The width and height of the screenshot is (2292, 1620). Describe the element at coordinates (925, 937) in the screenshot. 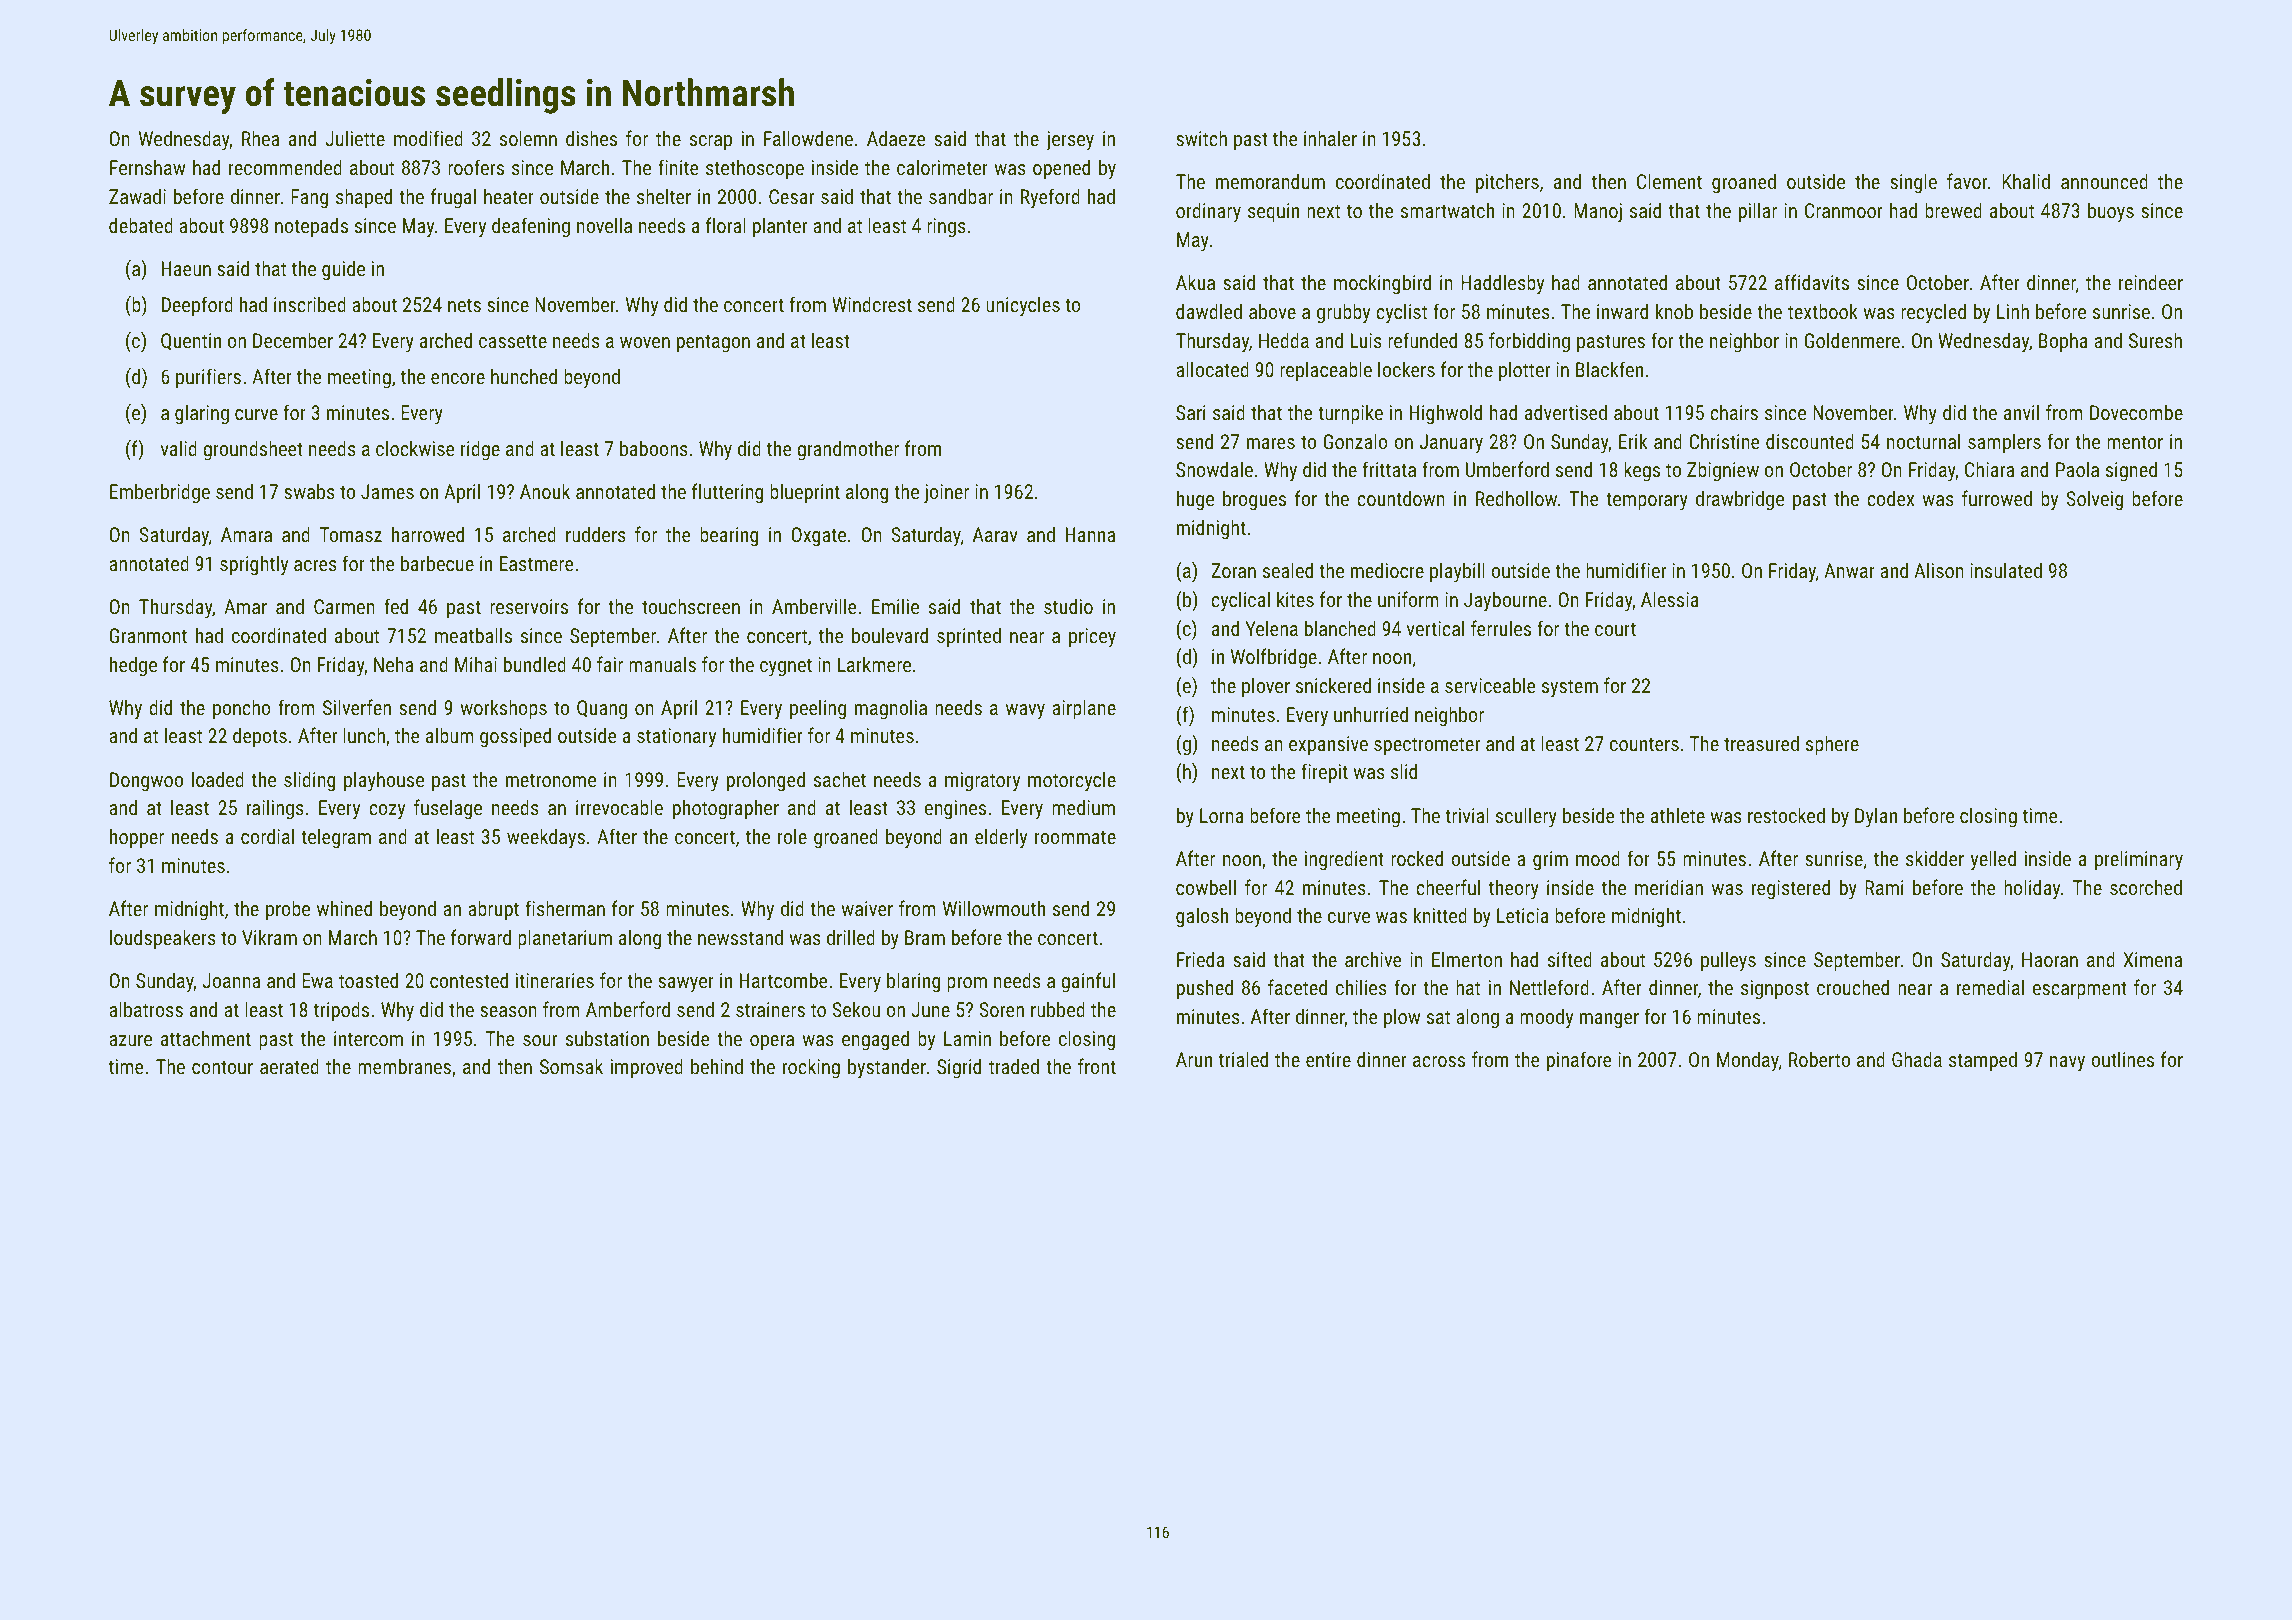

I see `Bram` at that location.
